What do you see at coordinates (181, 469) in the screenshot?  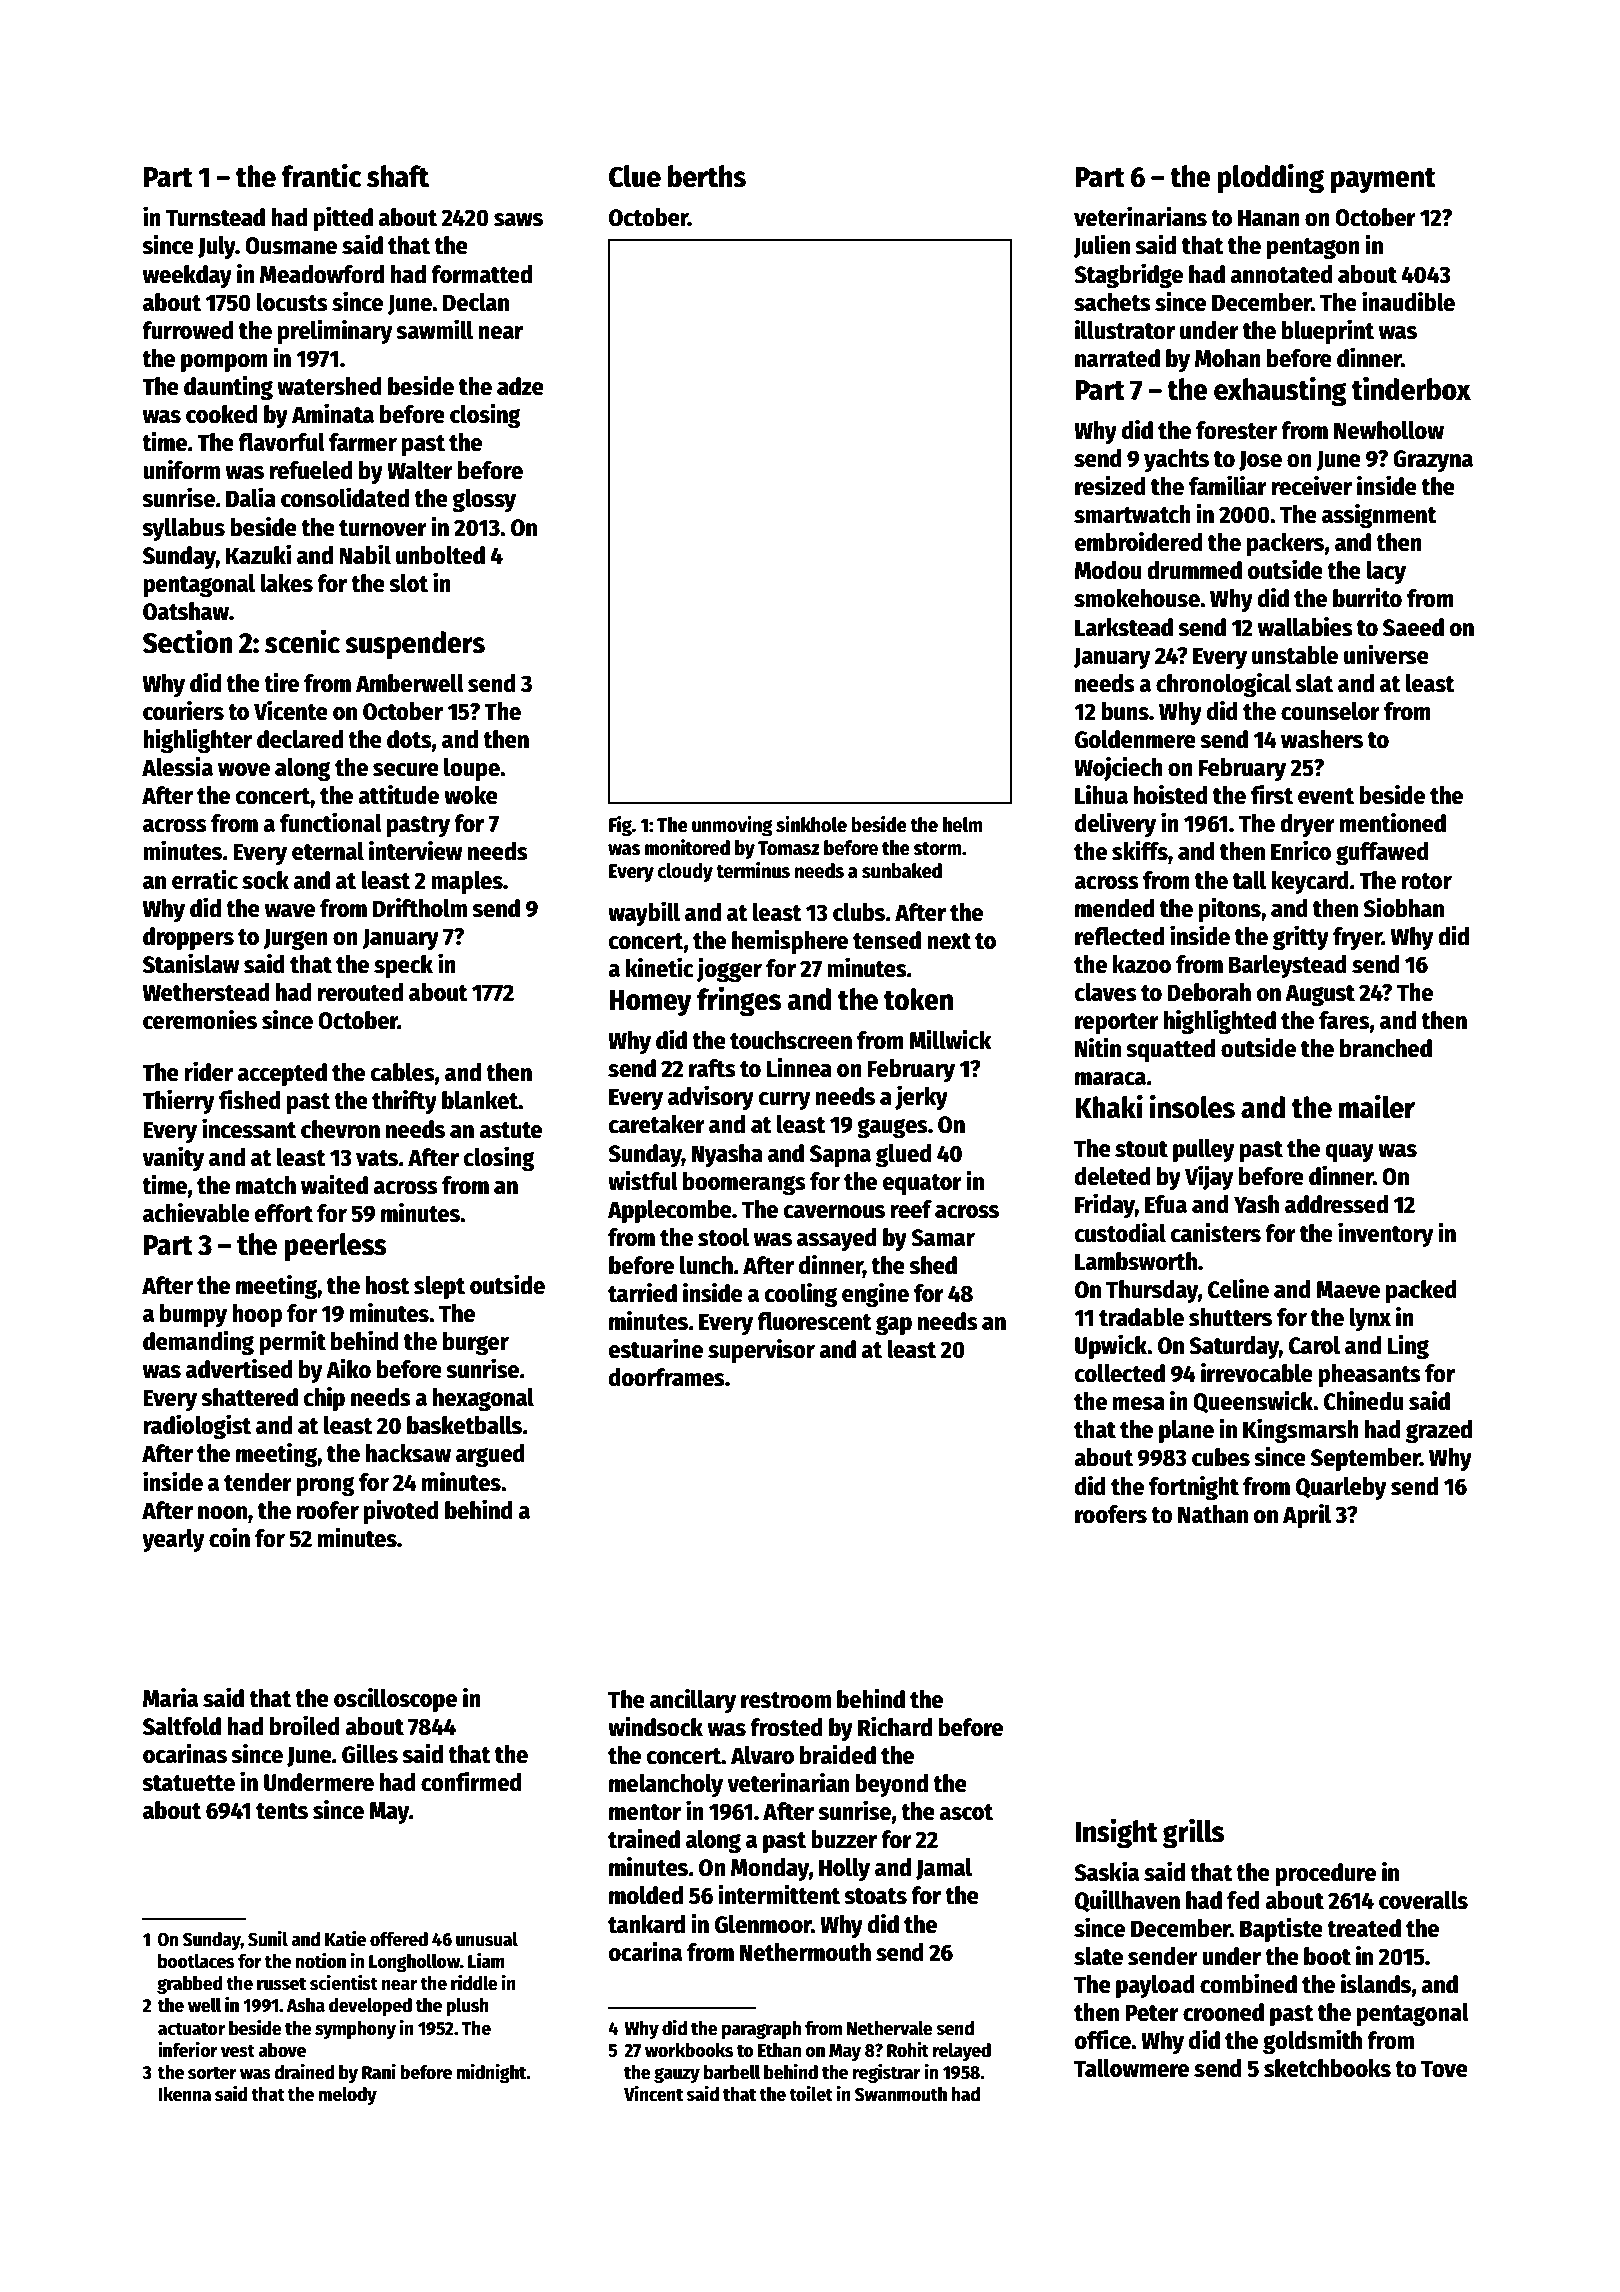 I see `uniform` at bounding box center [181, 469].
